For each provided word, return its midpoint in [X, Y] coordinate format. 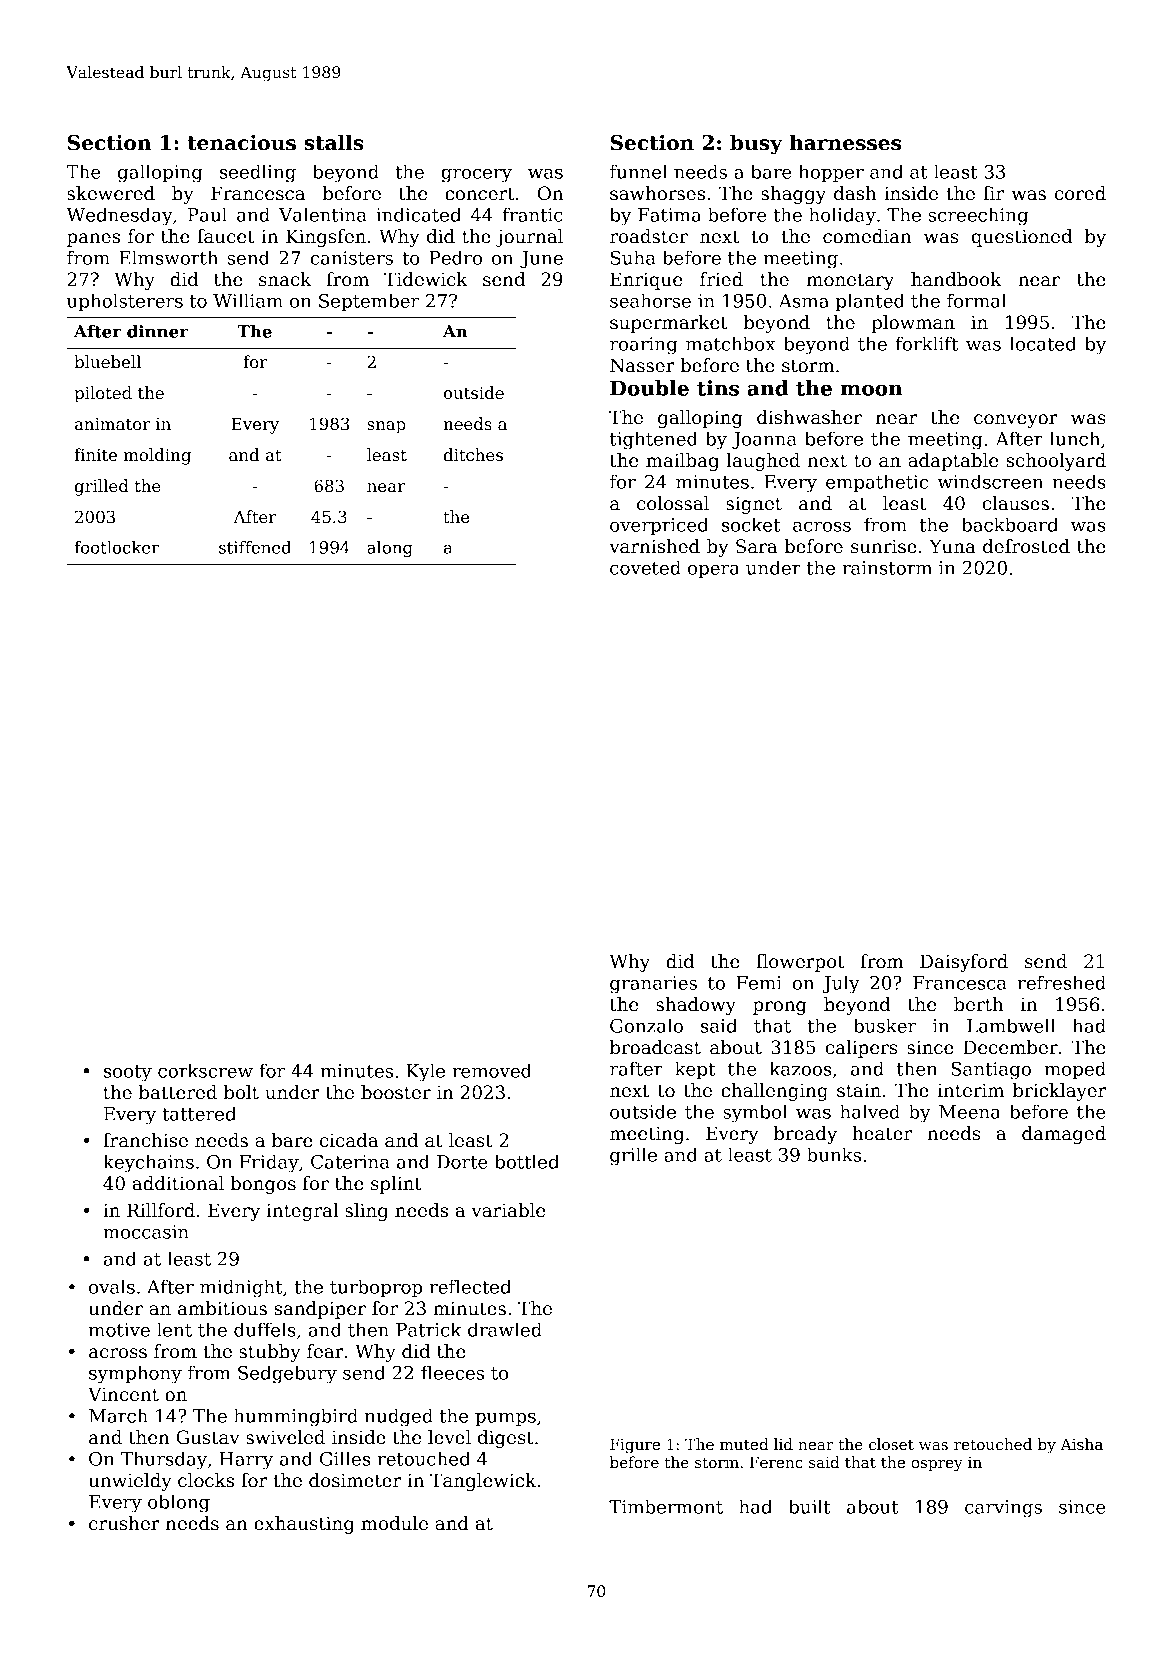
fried [721, 279]
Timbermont [666, 1506]
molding [157, 456]
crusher [124, 1523]
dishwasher [809, 417]
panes [93, 240]
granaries [653, 985]
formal [976, 300]
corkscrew [205, 1070]
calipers [861, 1049]
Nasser [642, 365]
